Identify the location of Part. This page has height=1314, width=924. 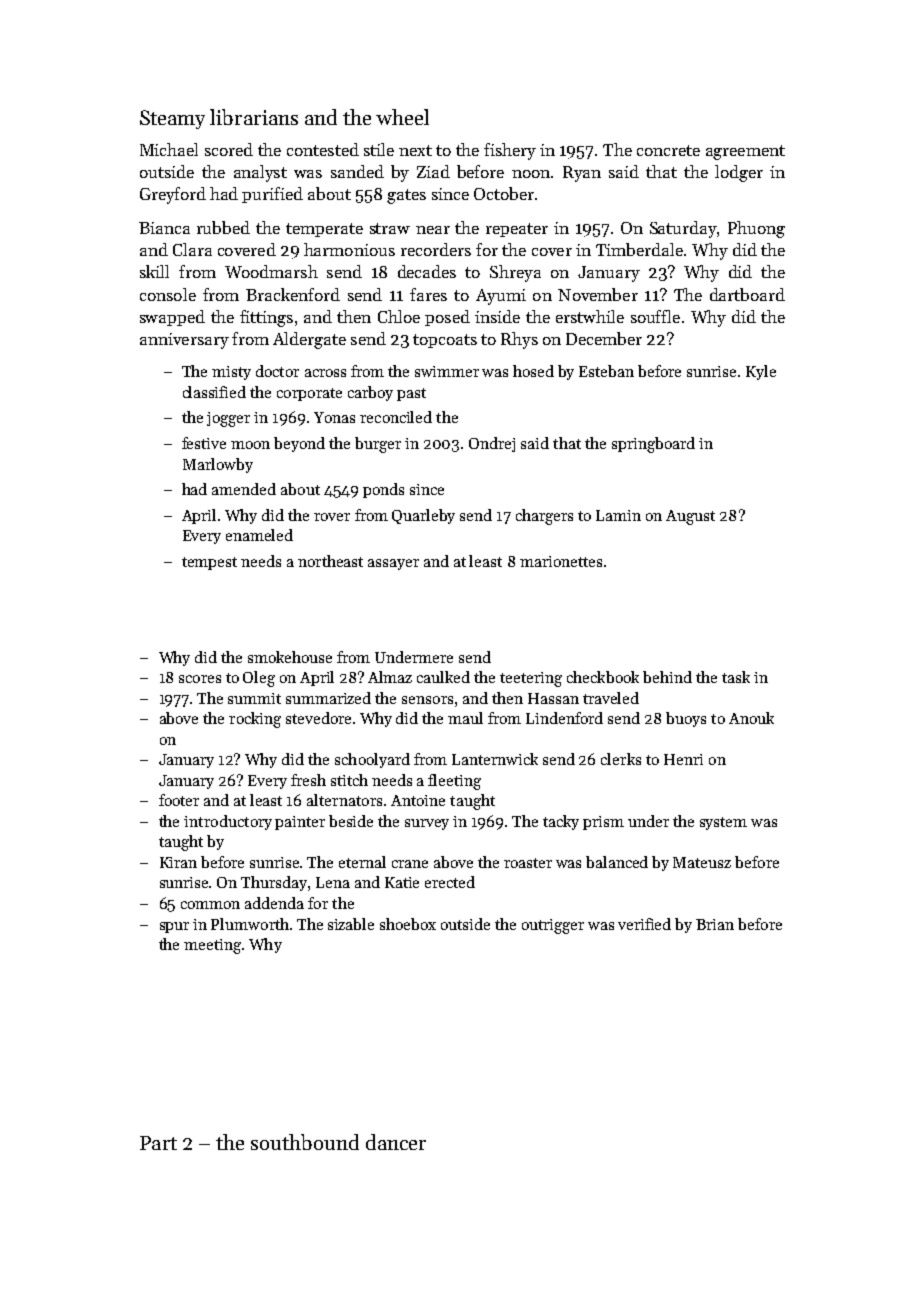
(158, 1143).
